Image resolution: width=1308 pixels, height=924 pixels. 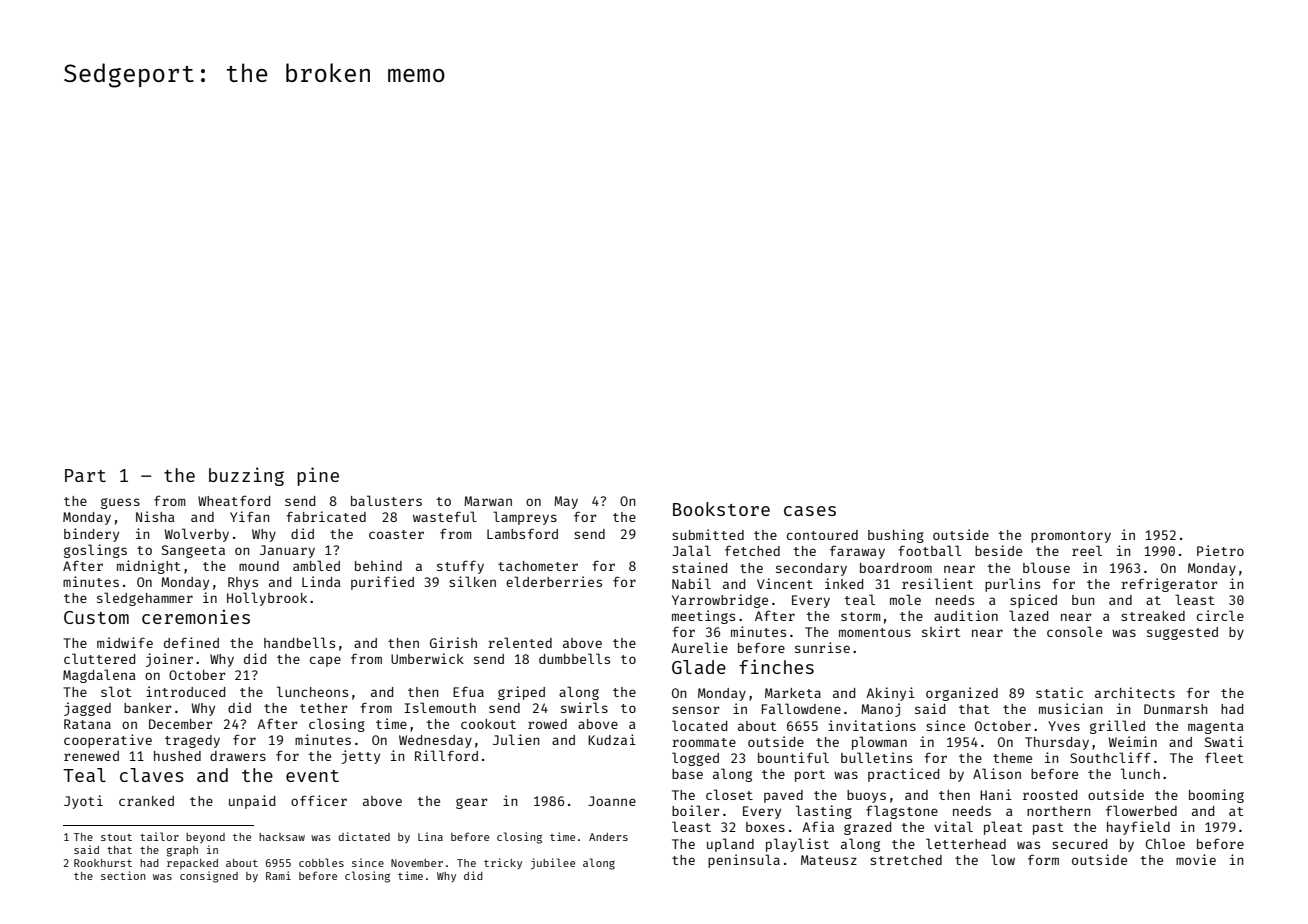 What do you see at coordinates (699, 647) in the document?
I see `Aurelie` at bounding box center [699, 647].
